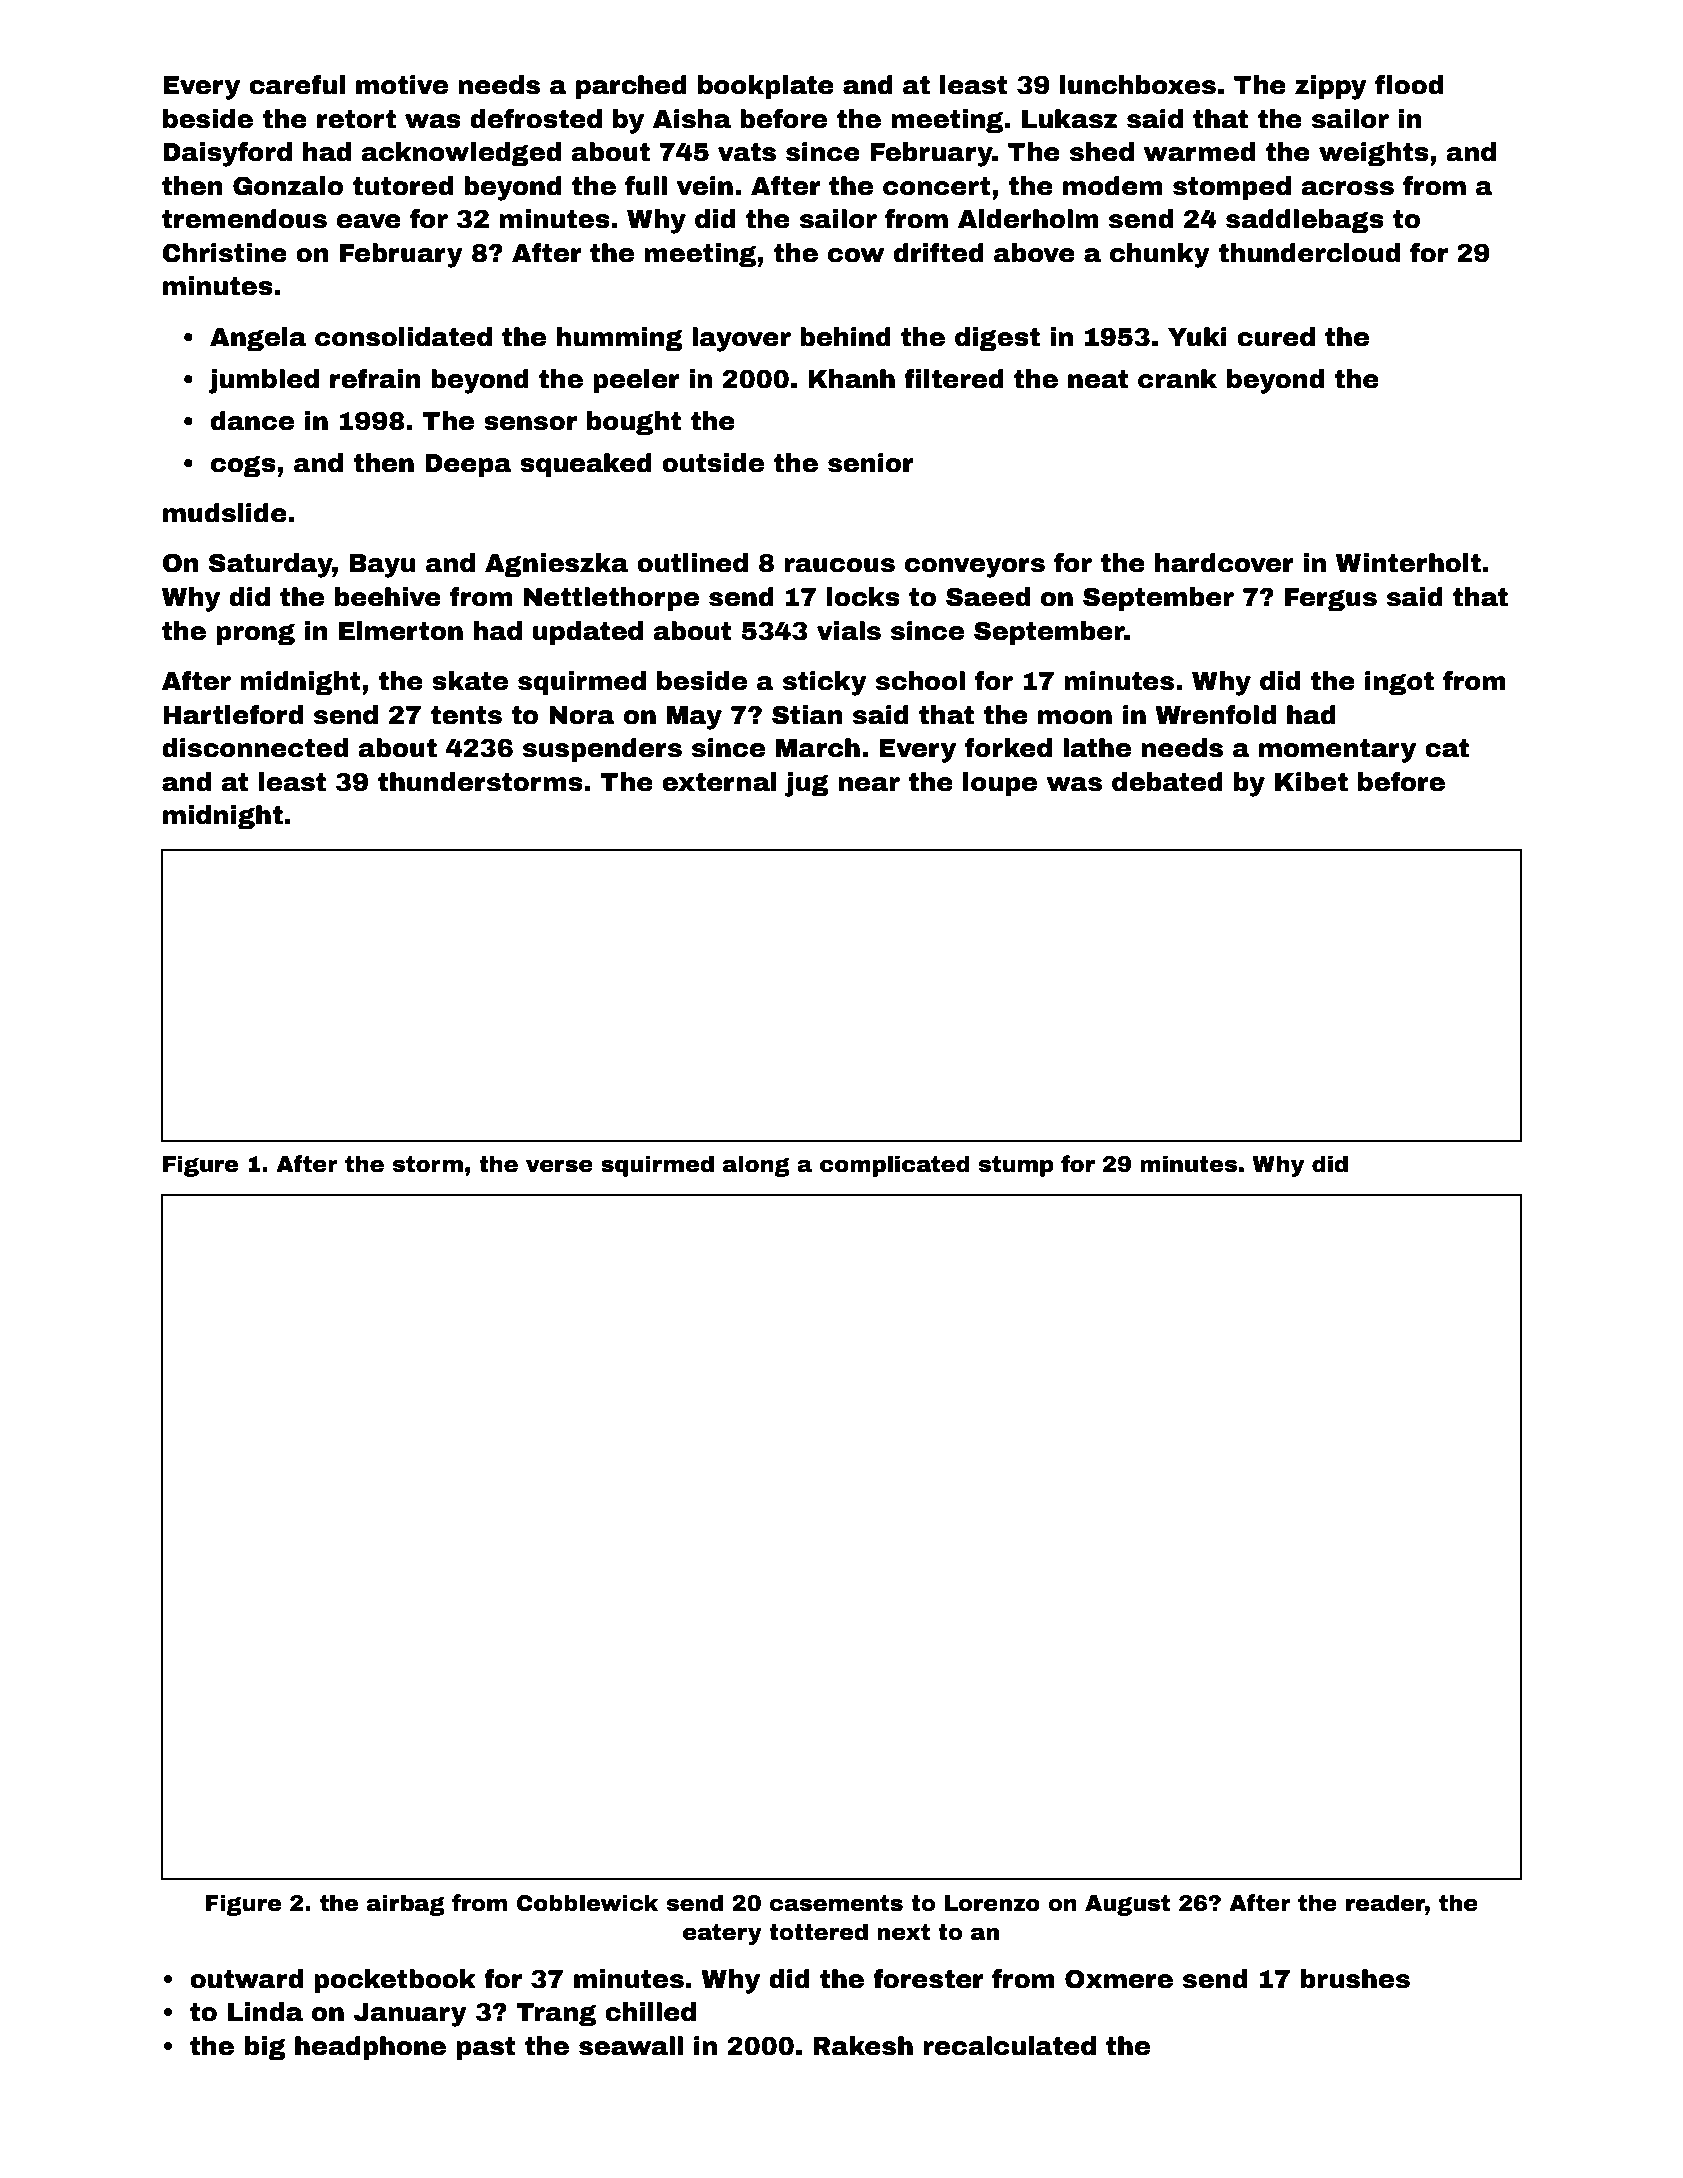 The image size is (1683, 2178). What do you see at coordinates (650, 2012) in the screenshot?
I see `chilled` at bounding box center [650, 2012].
